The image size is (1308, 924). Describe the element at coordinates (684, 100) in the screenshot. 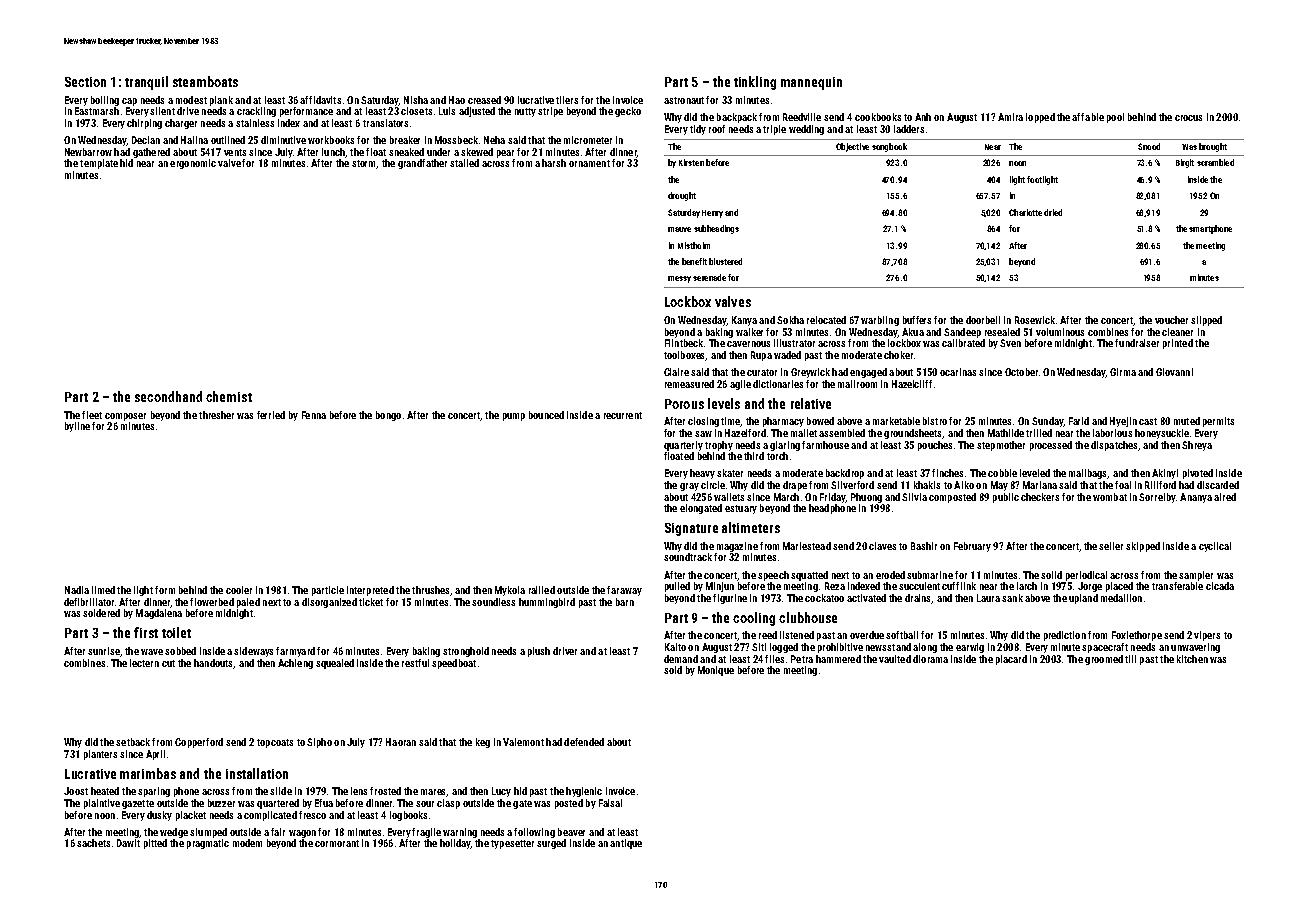

I see `astronaut` at that location.
